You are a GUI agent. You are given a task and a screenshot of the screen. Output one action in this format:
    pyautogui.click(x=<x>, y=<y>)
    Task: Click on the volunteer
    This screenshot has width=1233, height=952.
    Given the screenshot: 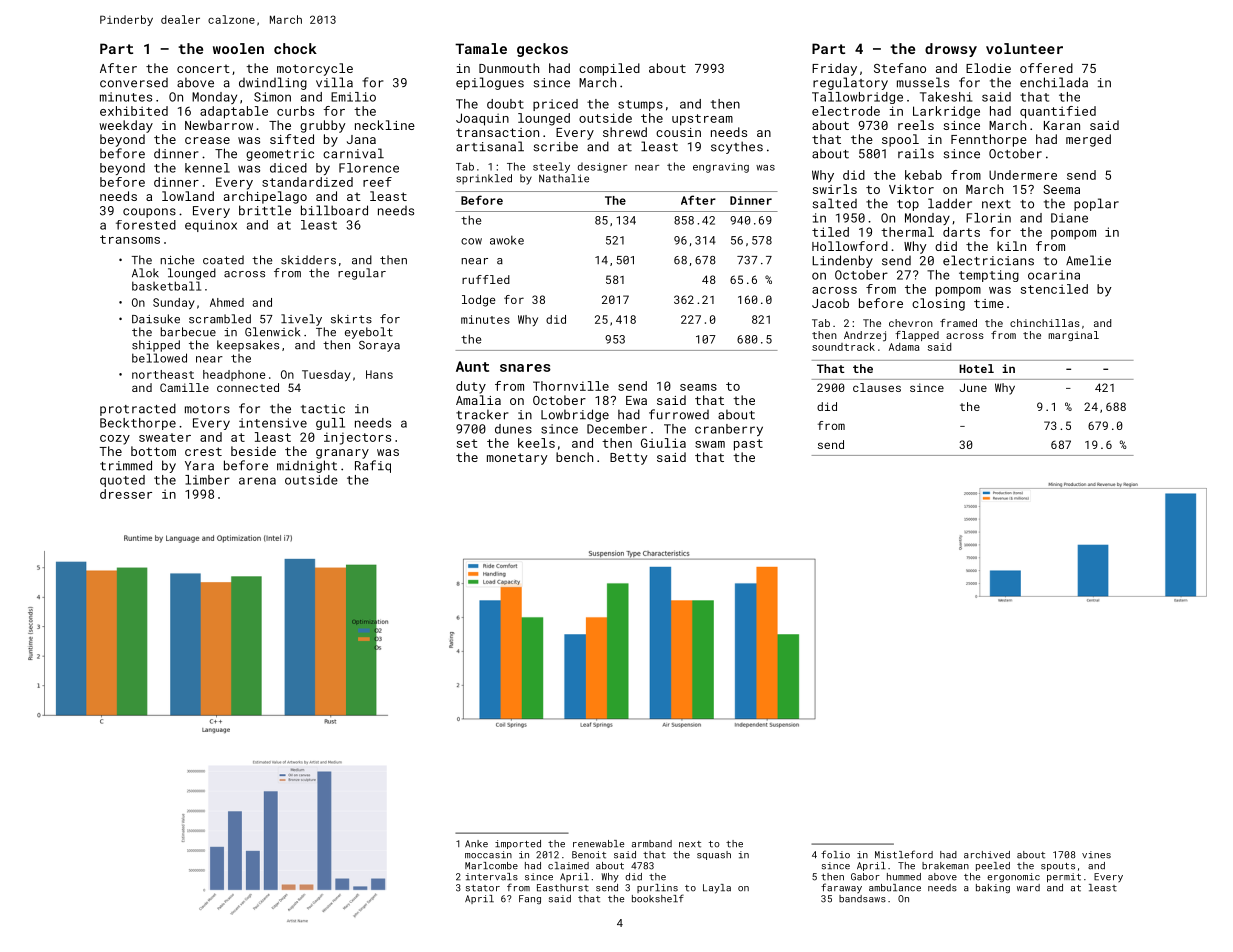 What is the action you would take?
    pyautogui.click(x=1024, y=48)
